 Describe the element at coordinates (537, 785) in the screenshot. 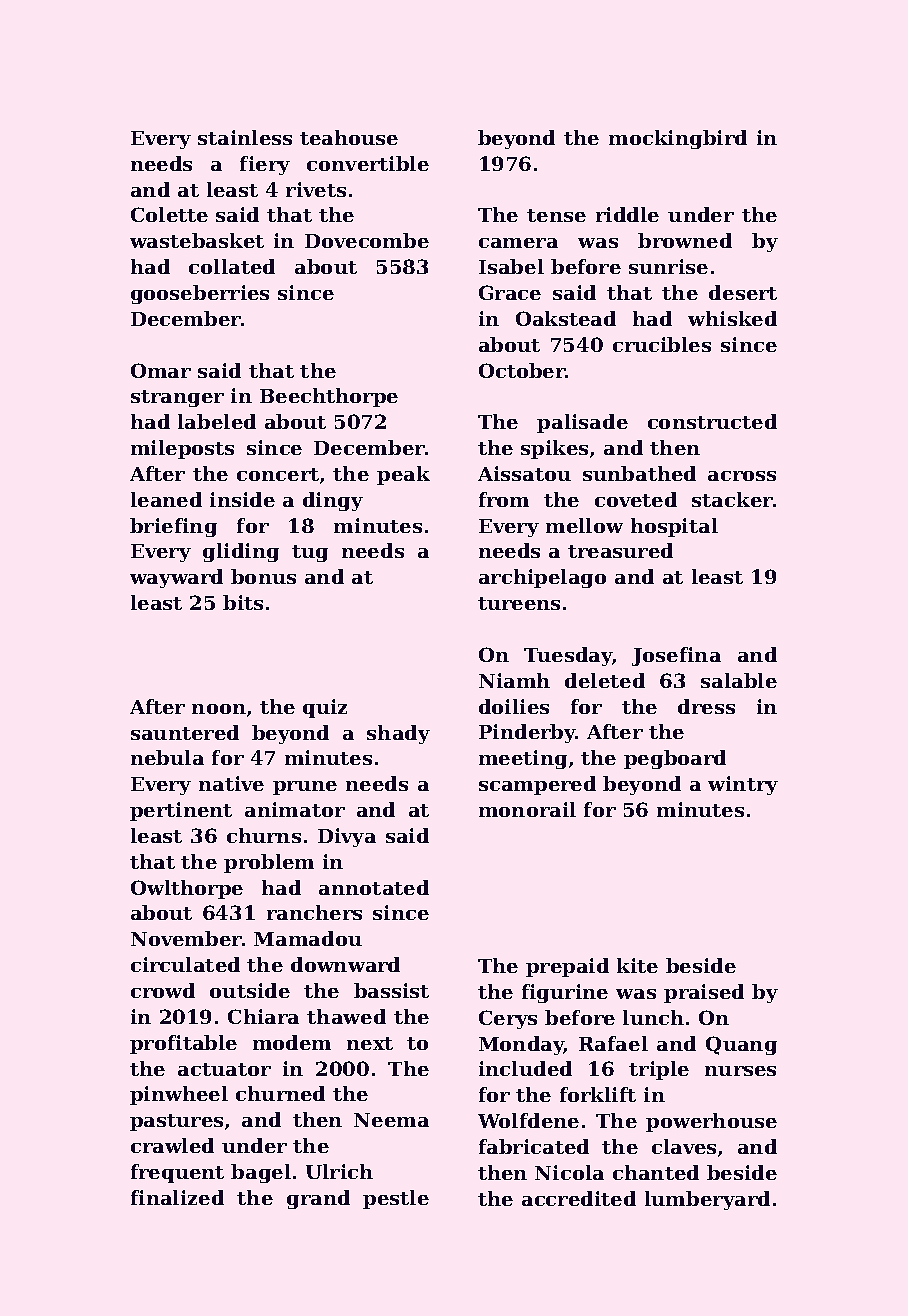

I see `scampered` at that location.
